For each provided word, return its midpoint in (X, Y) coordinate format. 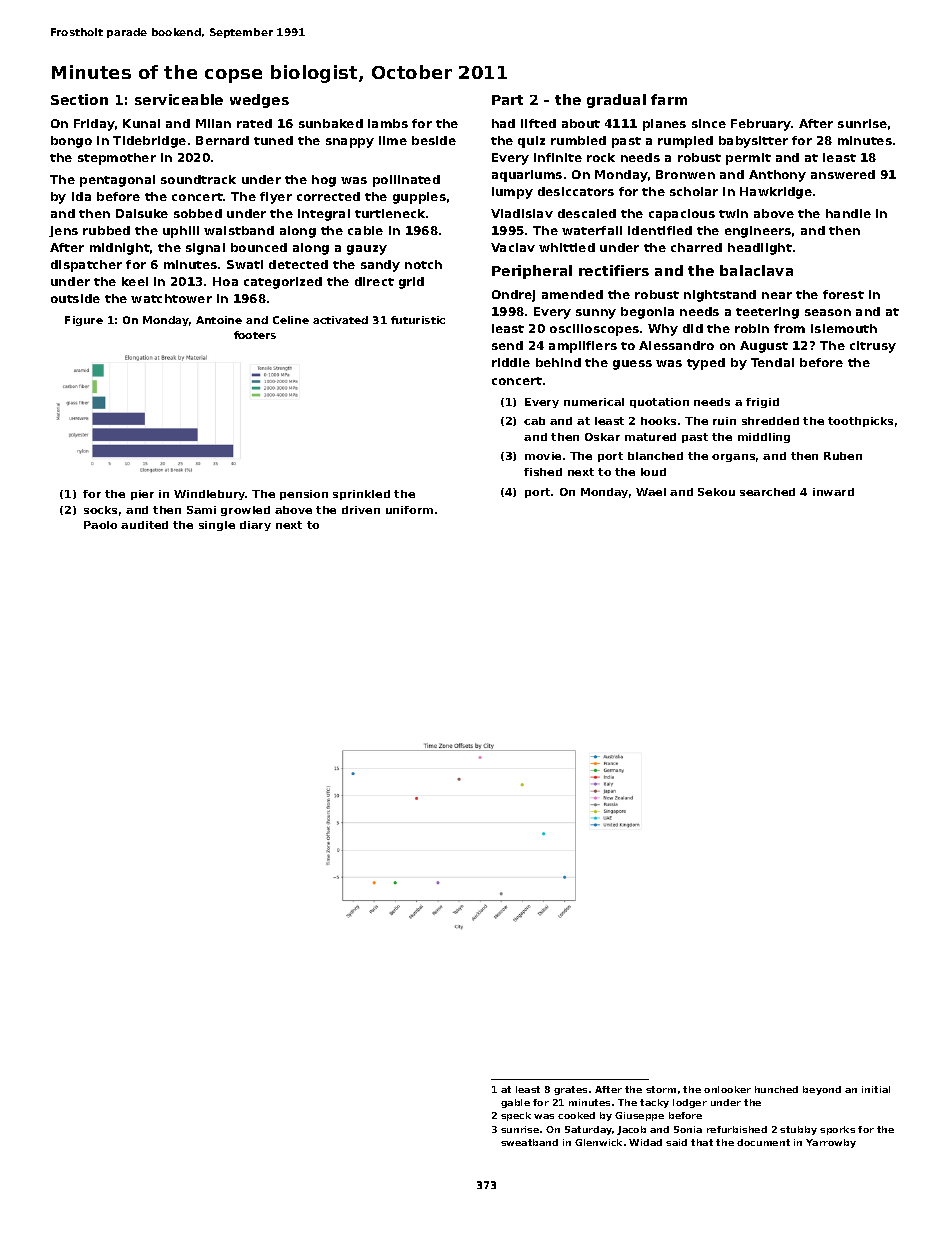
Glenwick (598, 1142)
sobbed (198, 213)
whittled (567, 247)
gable (515, 1103)
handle (848, 213)
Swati (245, 264)
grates (570, 1090)
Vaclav (513, 247)
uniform (409, 510)
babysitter (753, 142)
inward (833, 492)
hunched (776, 1089)
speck (516, 1116)
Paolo (100, 525)
